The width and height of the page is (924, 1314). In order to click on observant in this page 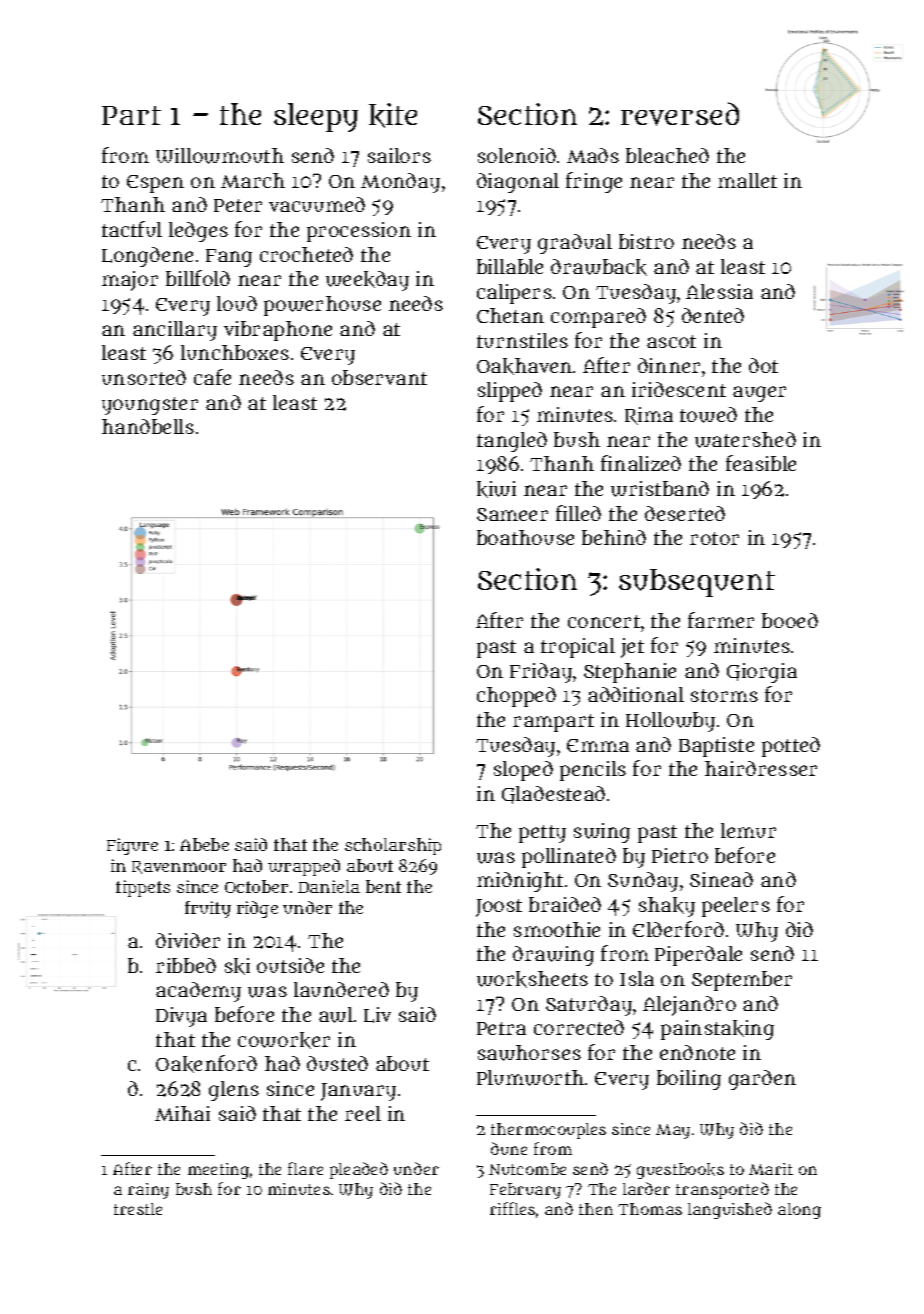, I will do `click(379, 377)`.
